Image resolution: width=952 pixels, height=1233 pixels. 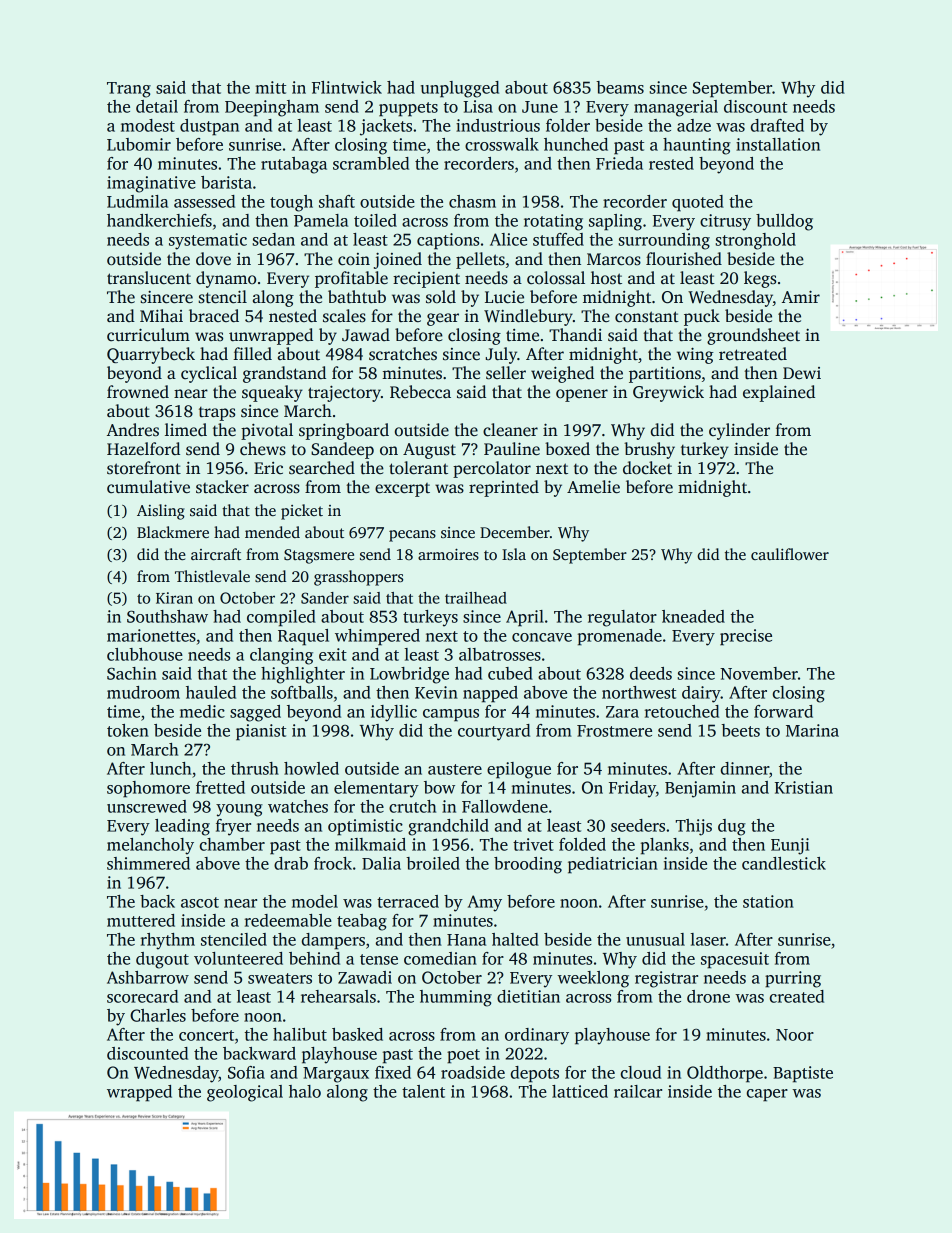 What do you see at coordinates (476, 598) in the screenshot?
I see `trailhead` at bounding box center [476, 598].
